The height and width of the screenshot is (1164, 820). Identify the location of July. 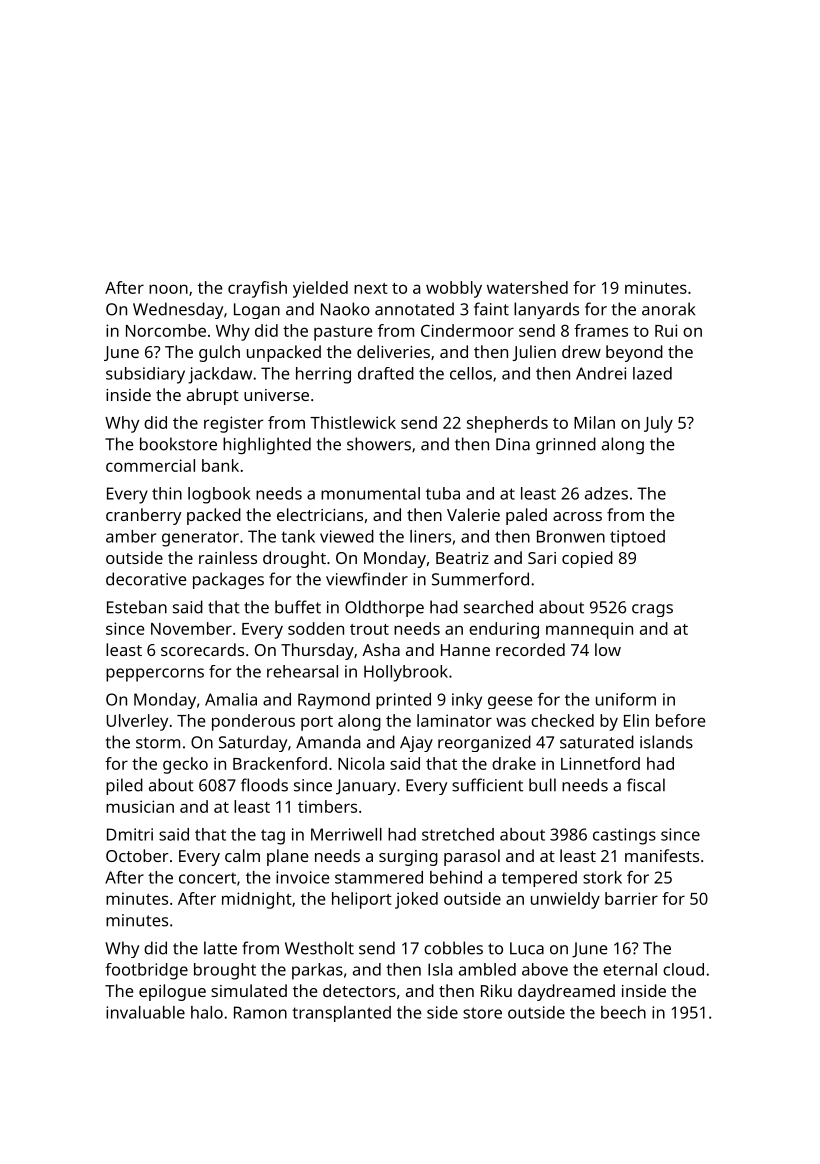
(658, 424).
